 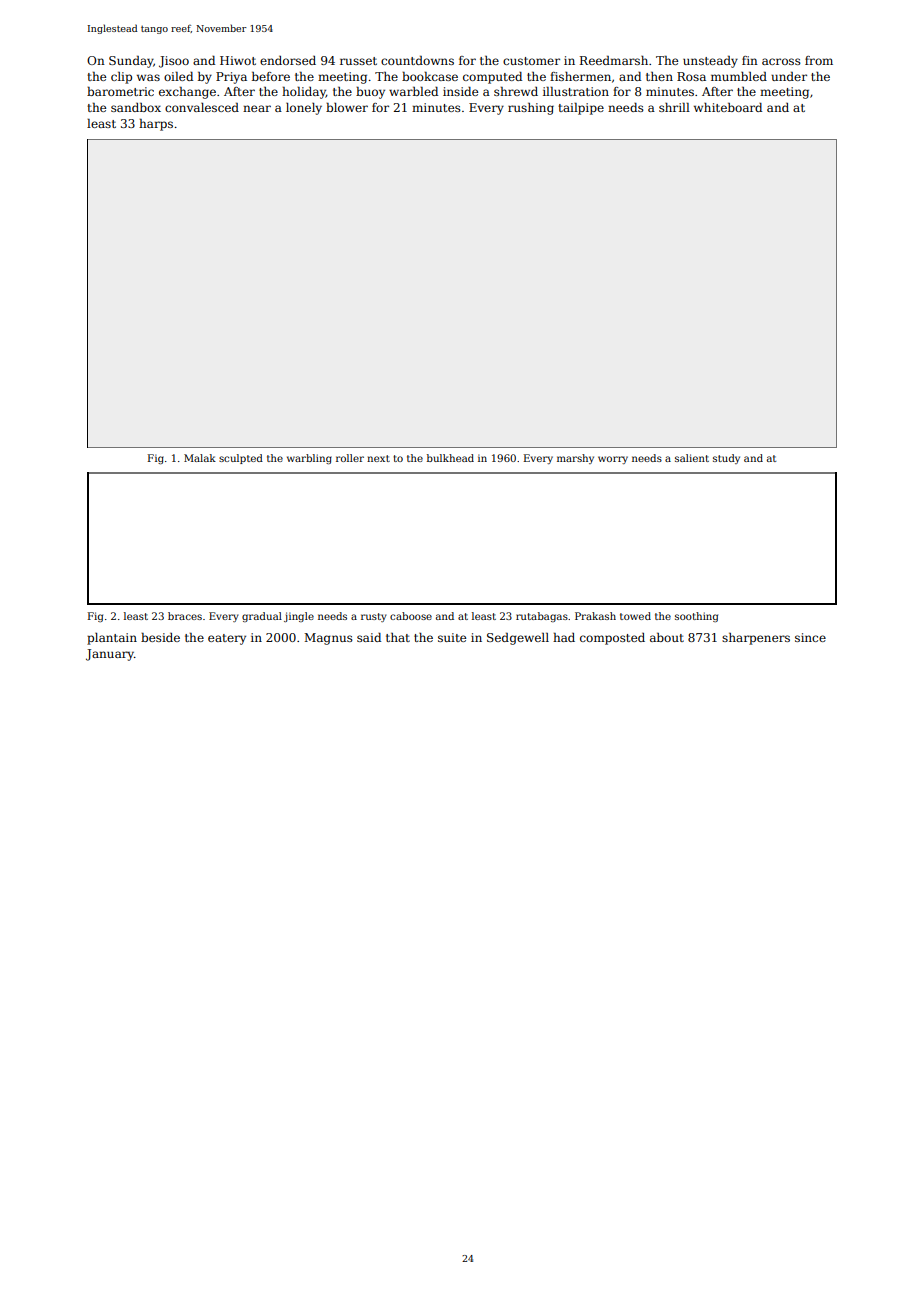 I want to click on bulkhead, so click(x=450, y=458).
